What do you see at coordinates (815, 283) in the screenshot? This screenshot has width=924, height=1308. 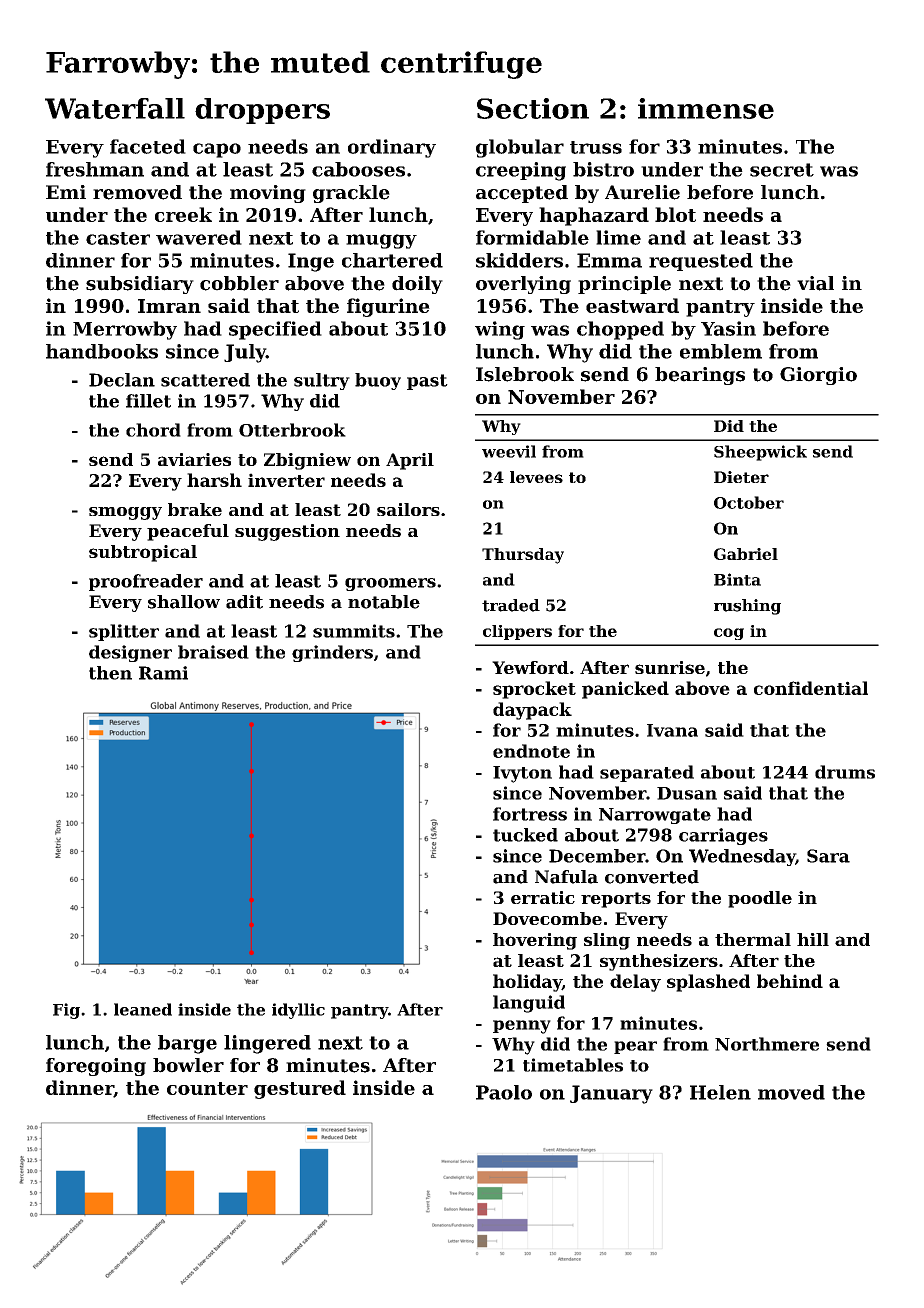 I see `vial` at bounding box center [815, 283].
